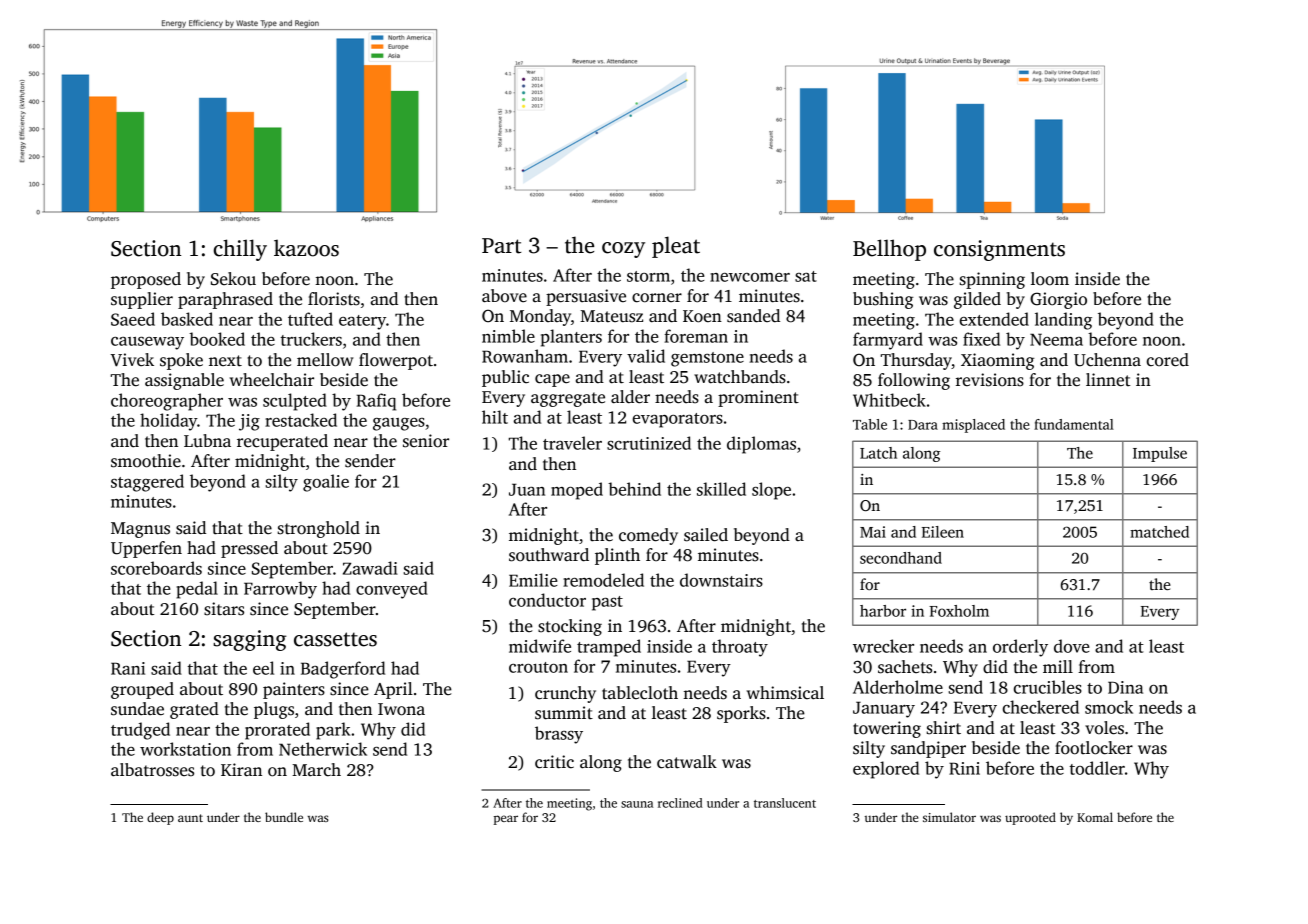  What do you see at coordinates (707, 359) in the screenshot?
I see `gemstone` at bounding box center [707, 359].
